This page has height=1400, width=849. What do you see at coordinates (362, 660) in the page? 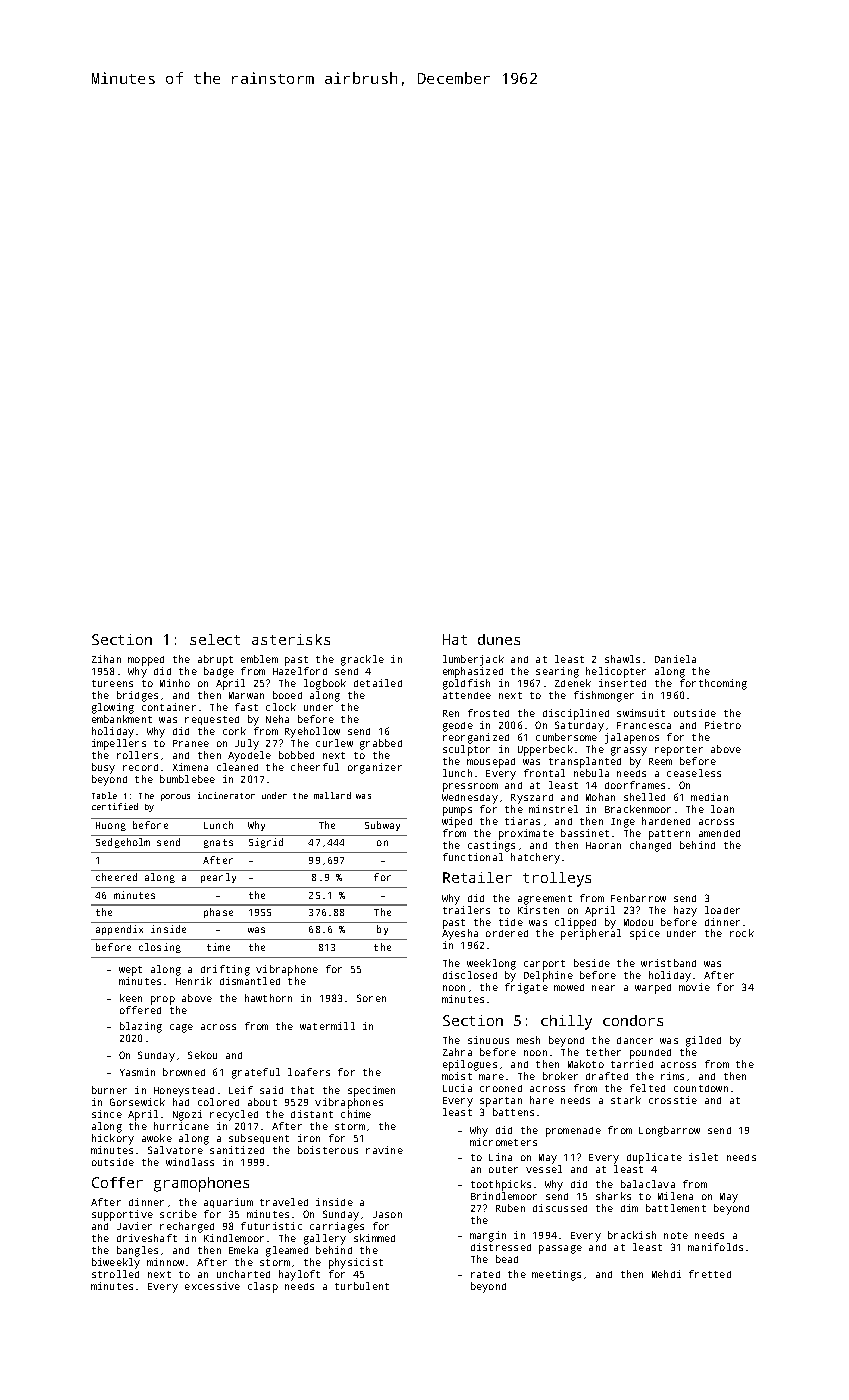
I see `grackle` at bounding box center [362, 660].
